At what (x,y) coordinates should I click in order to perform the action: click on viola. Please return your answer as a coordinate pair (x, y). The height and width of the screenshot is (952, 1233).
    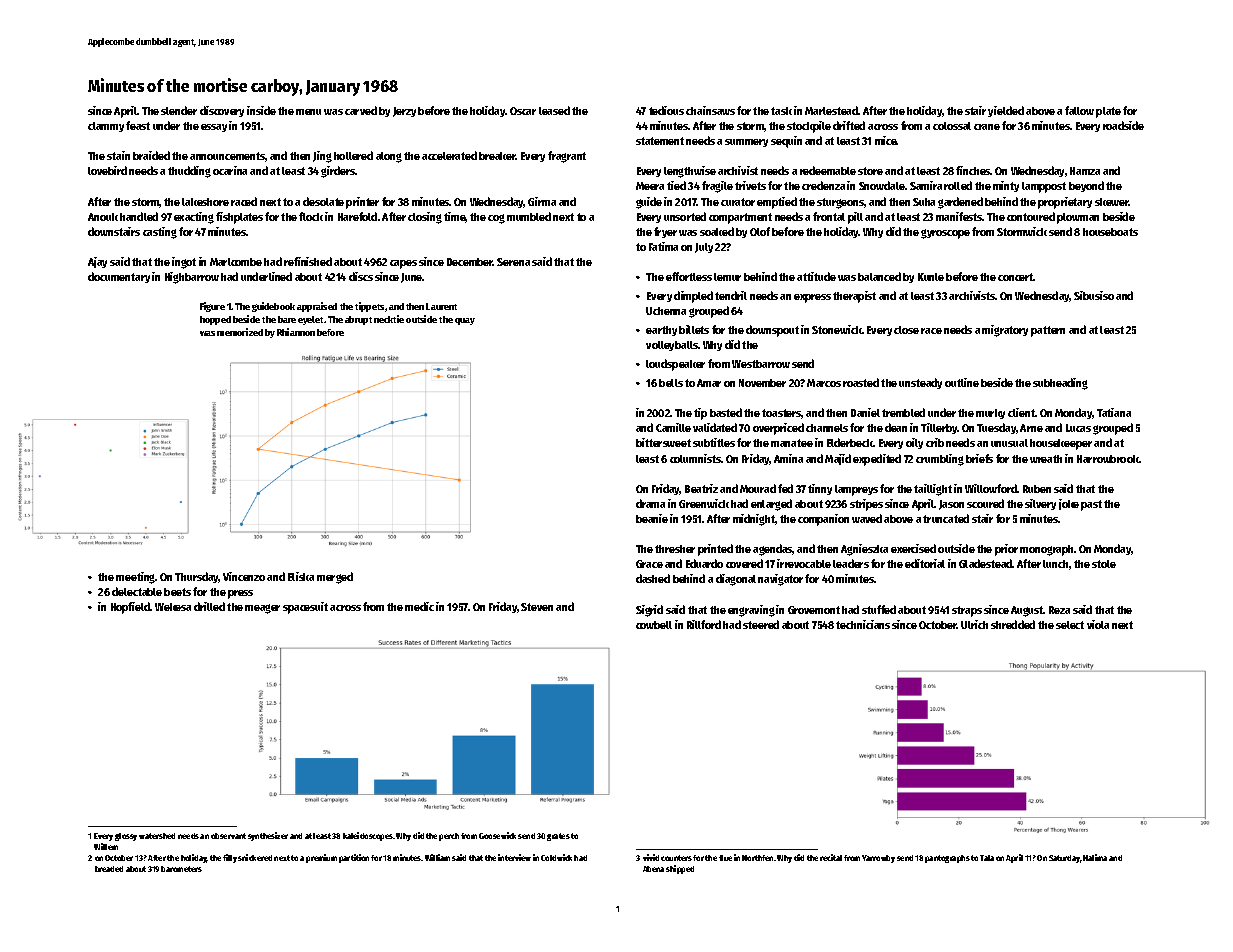
    Looking at the image, I should click on (1098, 624).
